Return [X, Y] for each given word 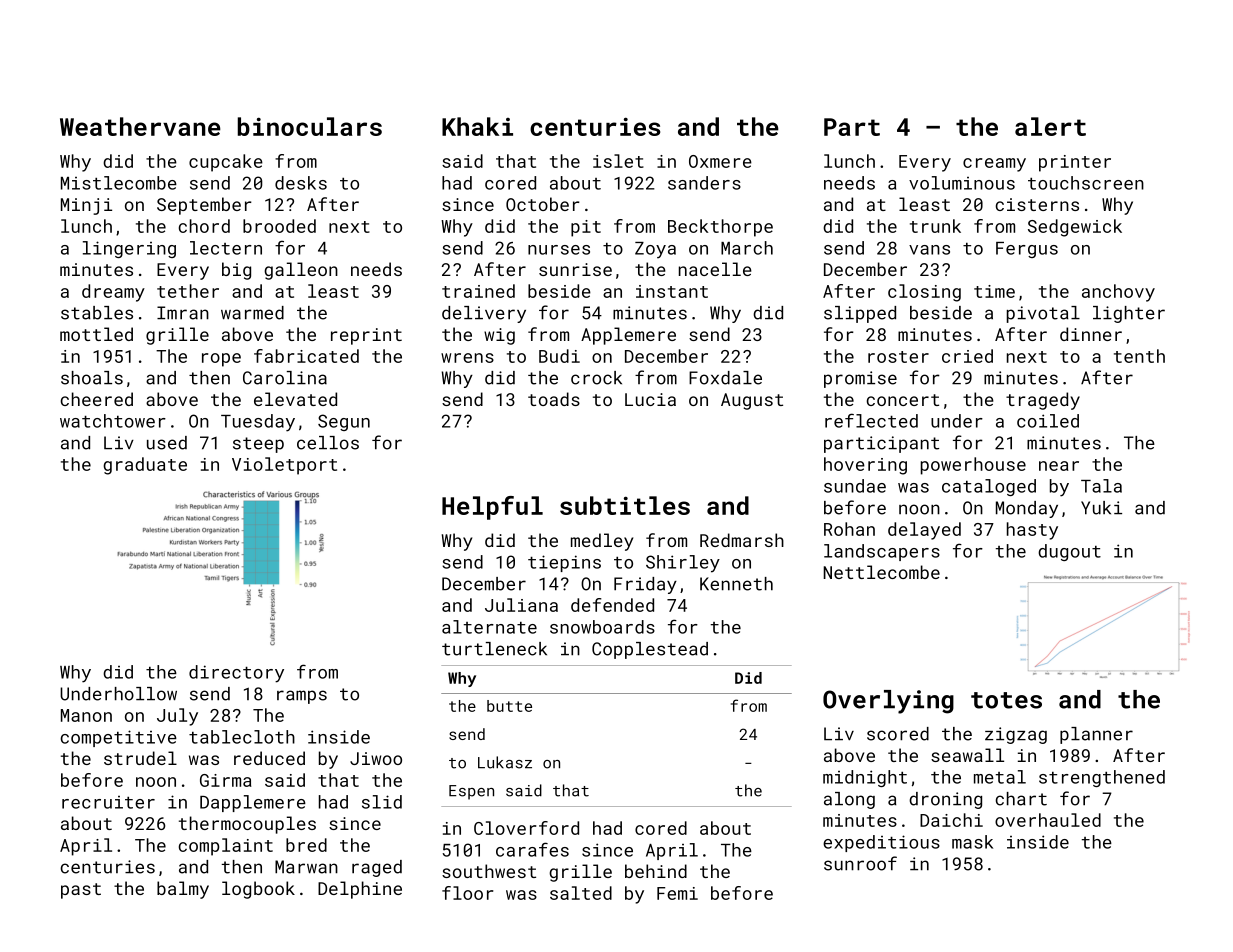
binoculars [310, 126]
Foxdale [725, 378]
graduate [145, 466]
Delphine [360, 890]
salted [581, 893]
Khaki [477, 126]
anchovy [1118, 293]
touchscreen [1086, 183]
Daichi [951, 820]
